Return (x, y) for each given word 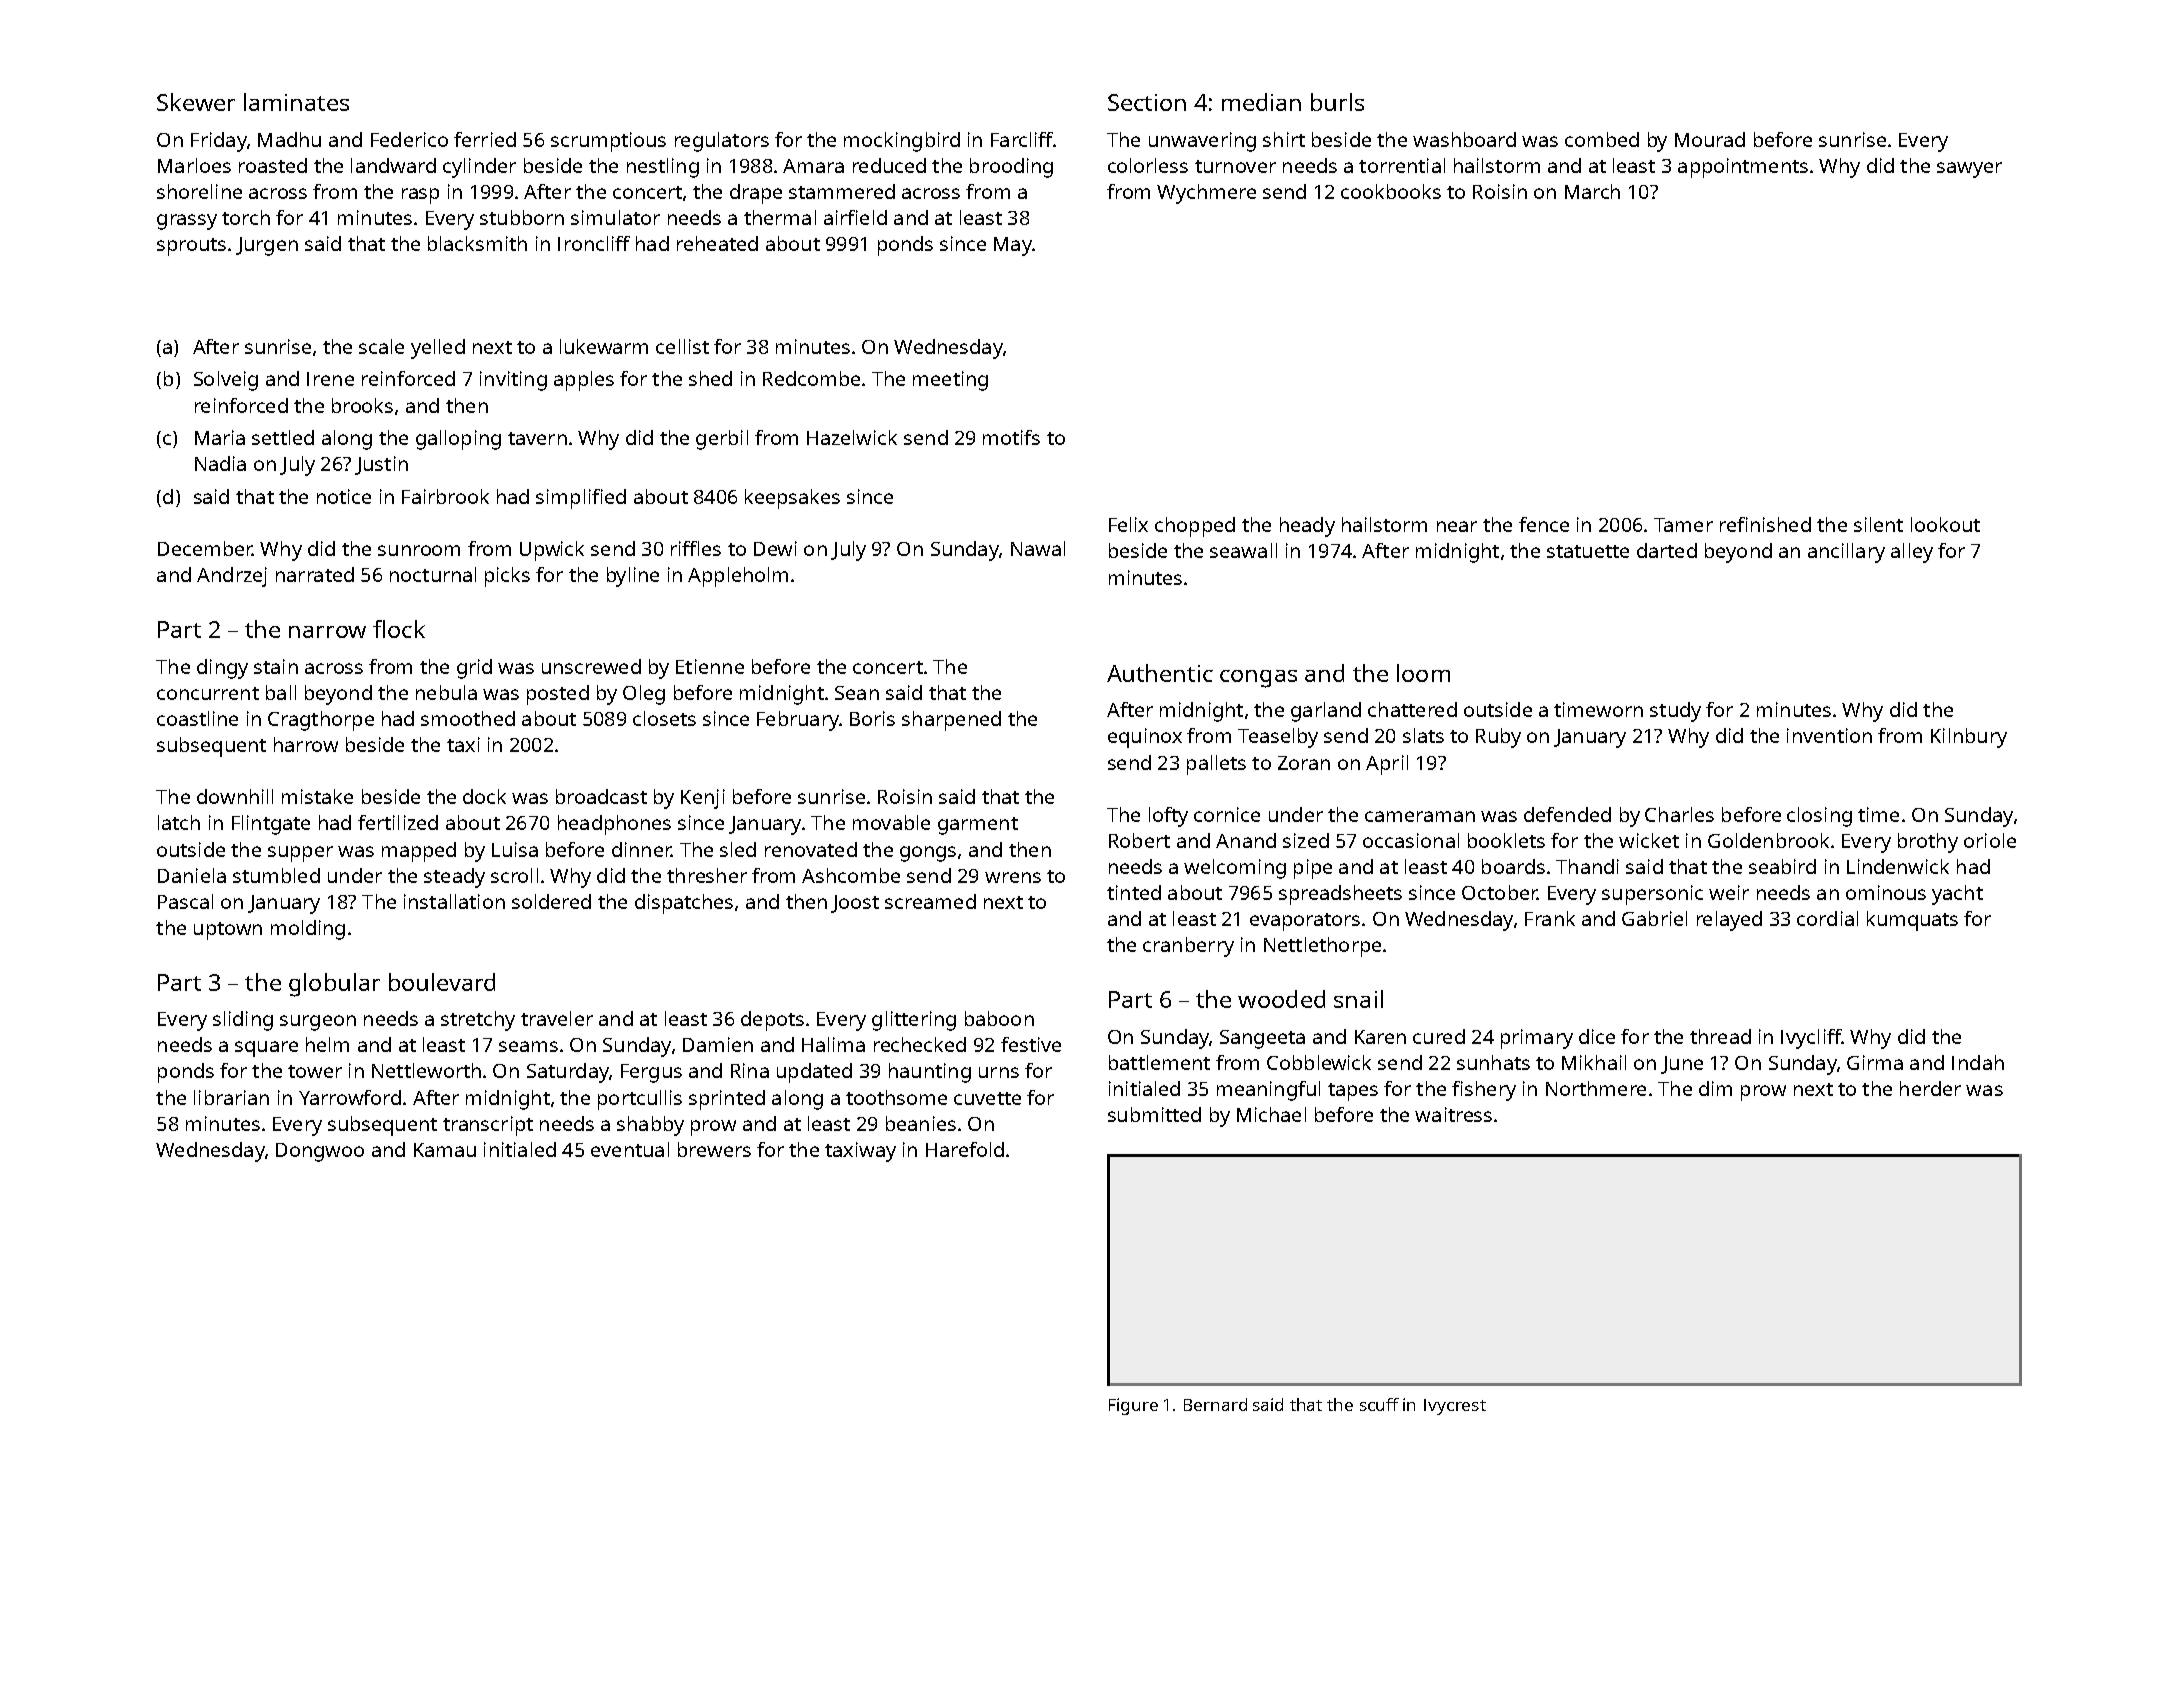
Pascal (185, 901)
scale (381, 346)
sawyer (1969, 170)
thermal (780, 217)
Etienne (710, 666)
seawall (1243, 550)
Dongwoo (320, 1152)
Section (1147, 102)
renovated (811, 849)
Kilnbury (1969, 738)
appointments (1743, 168)
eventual (630, 1149)
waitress (1453, 1114)
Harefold (965, 1149)
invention (1829, 735)
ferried (485, 139)
